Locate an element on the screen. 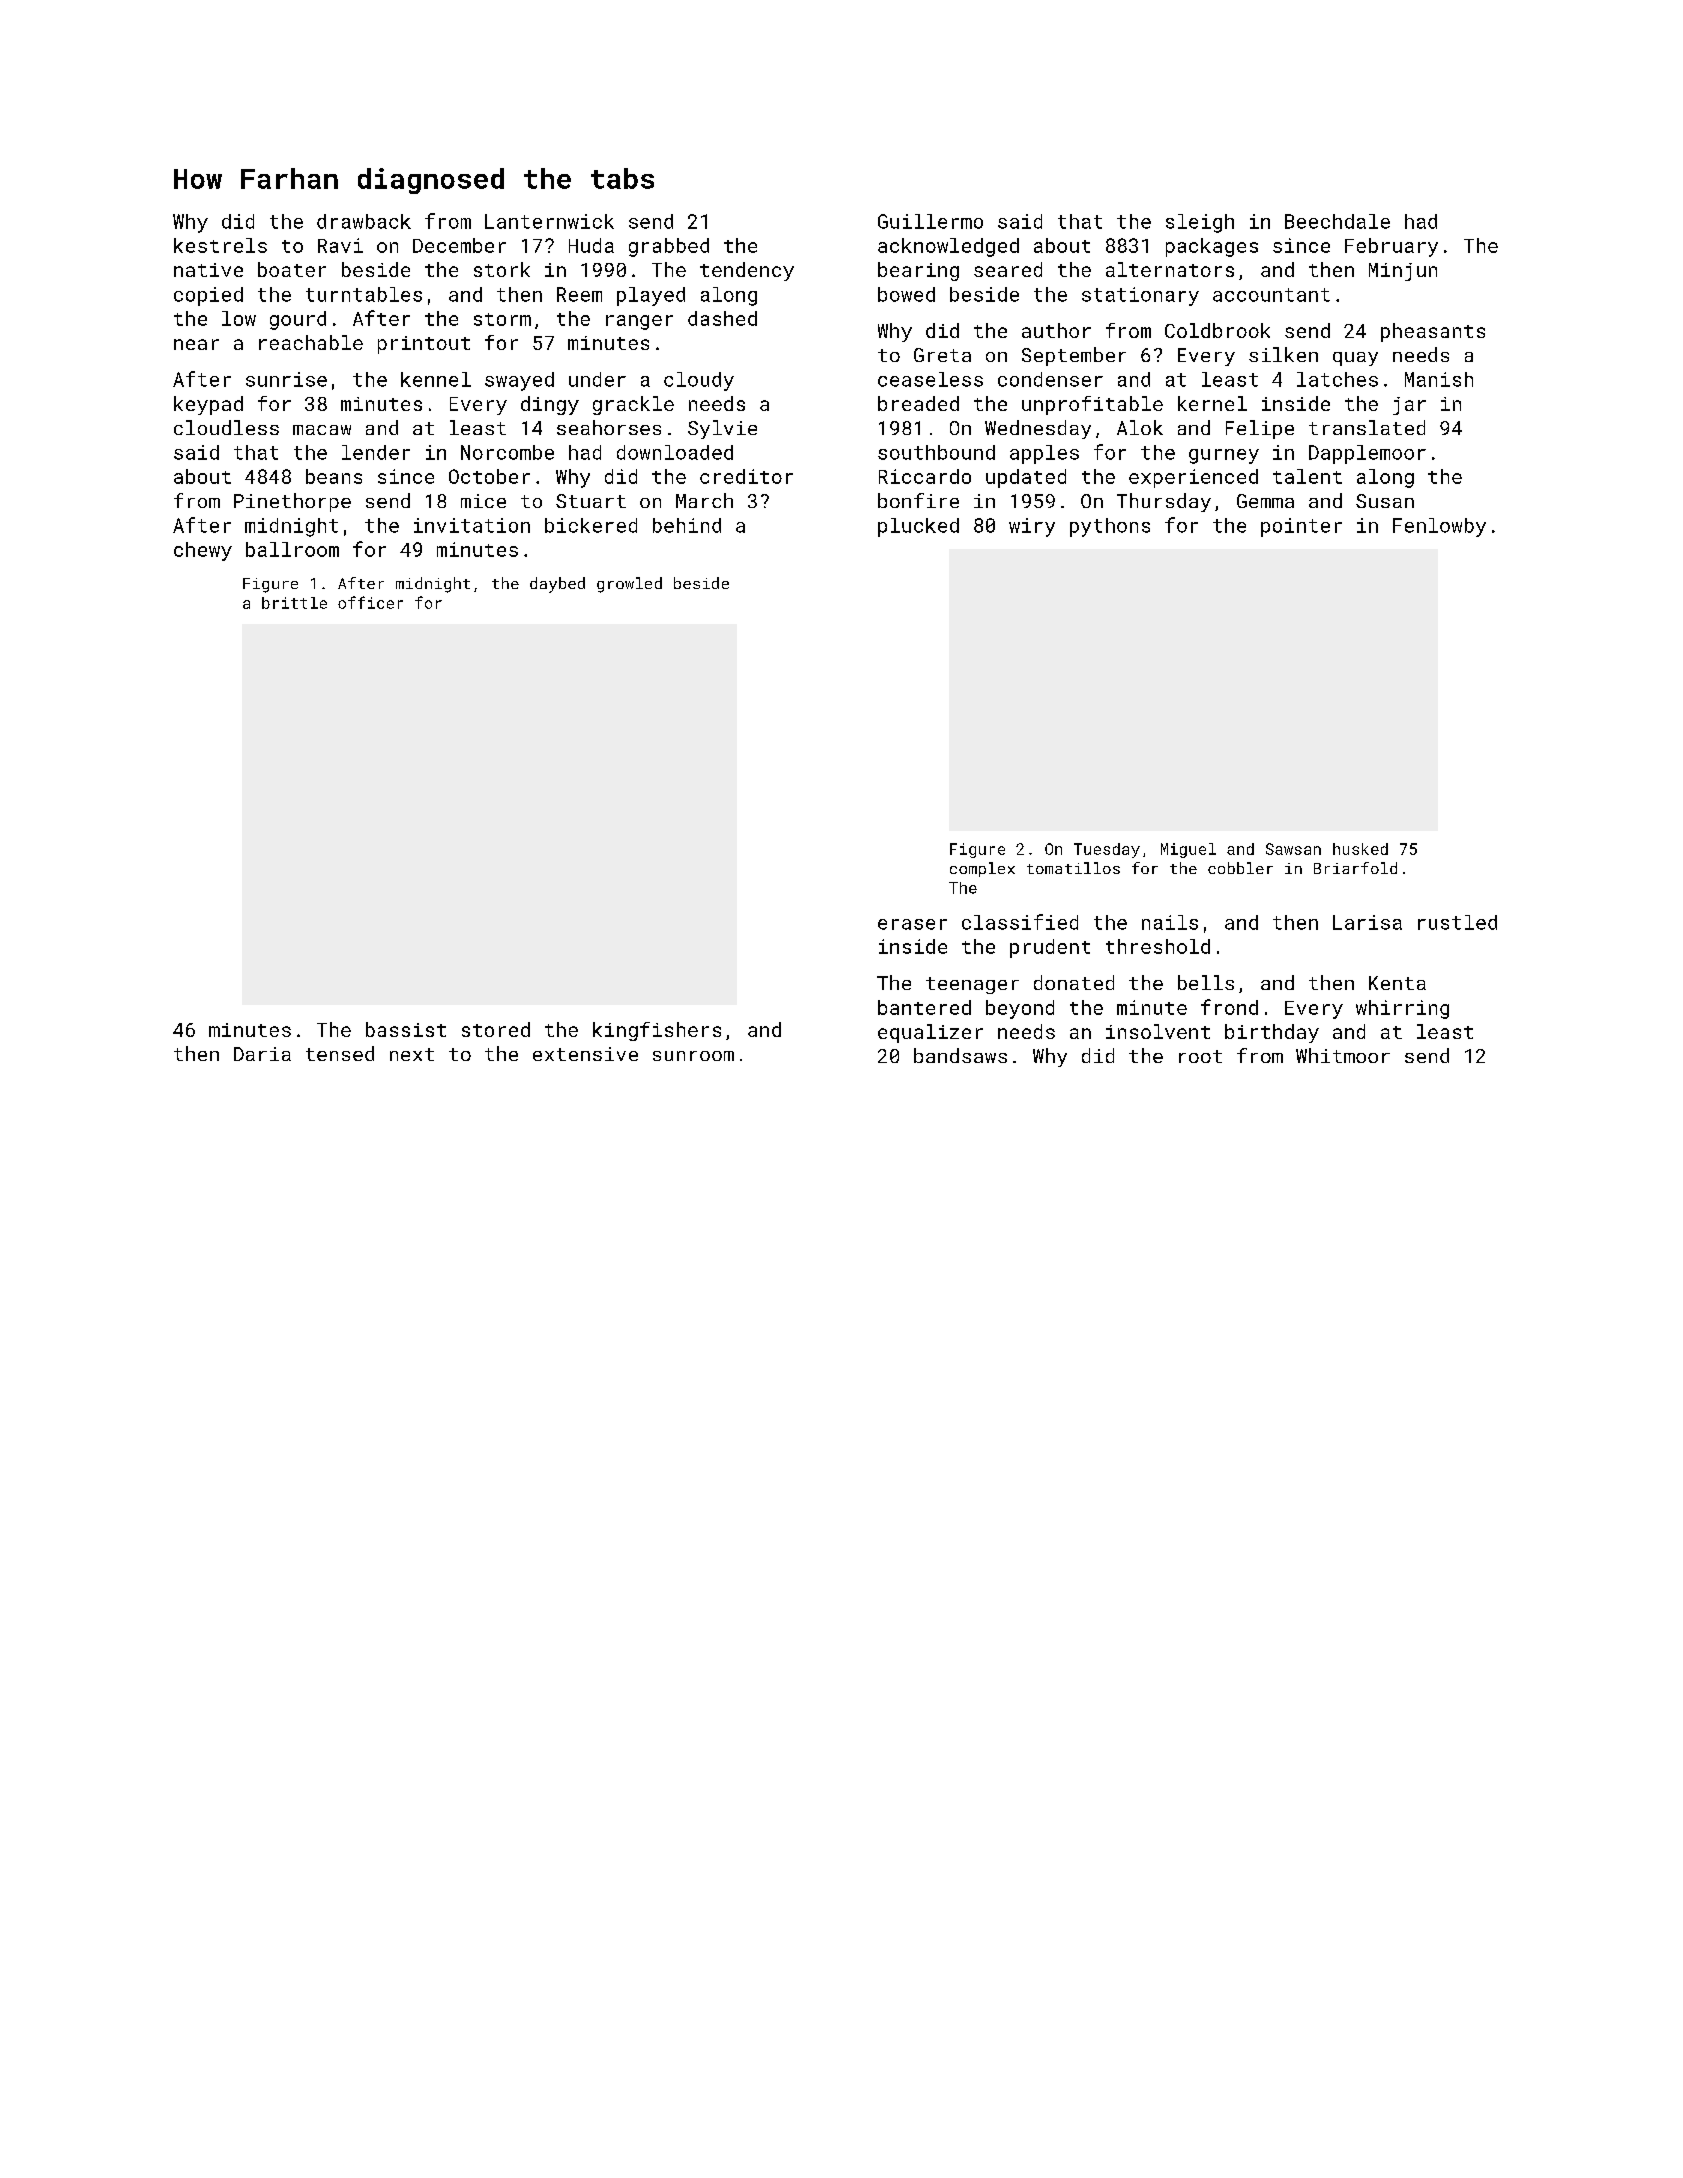  brittle is located at coordinates (294, 603).
